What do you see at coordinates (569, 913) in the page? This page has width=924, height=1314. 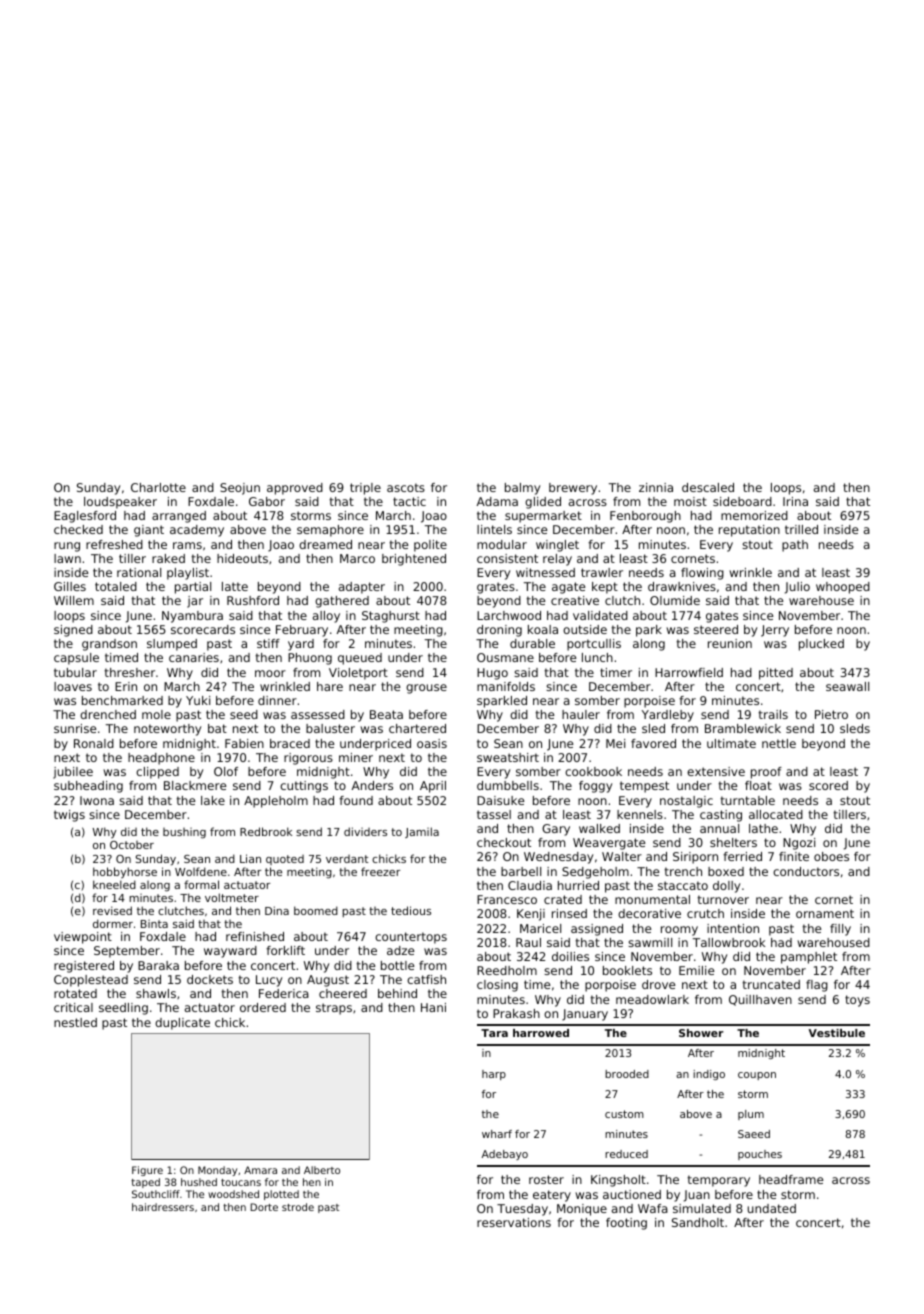 I see `rinsed` at bounding box center [569, 913].
